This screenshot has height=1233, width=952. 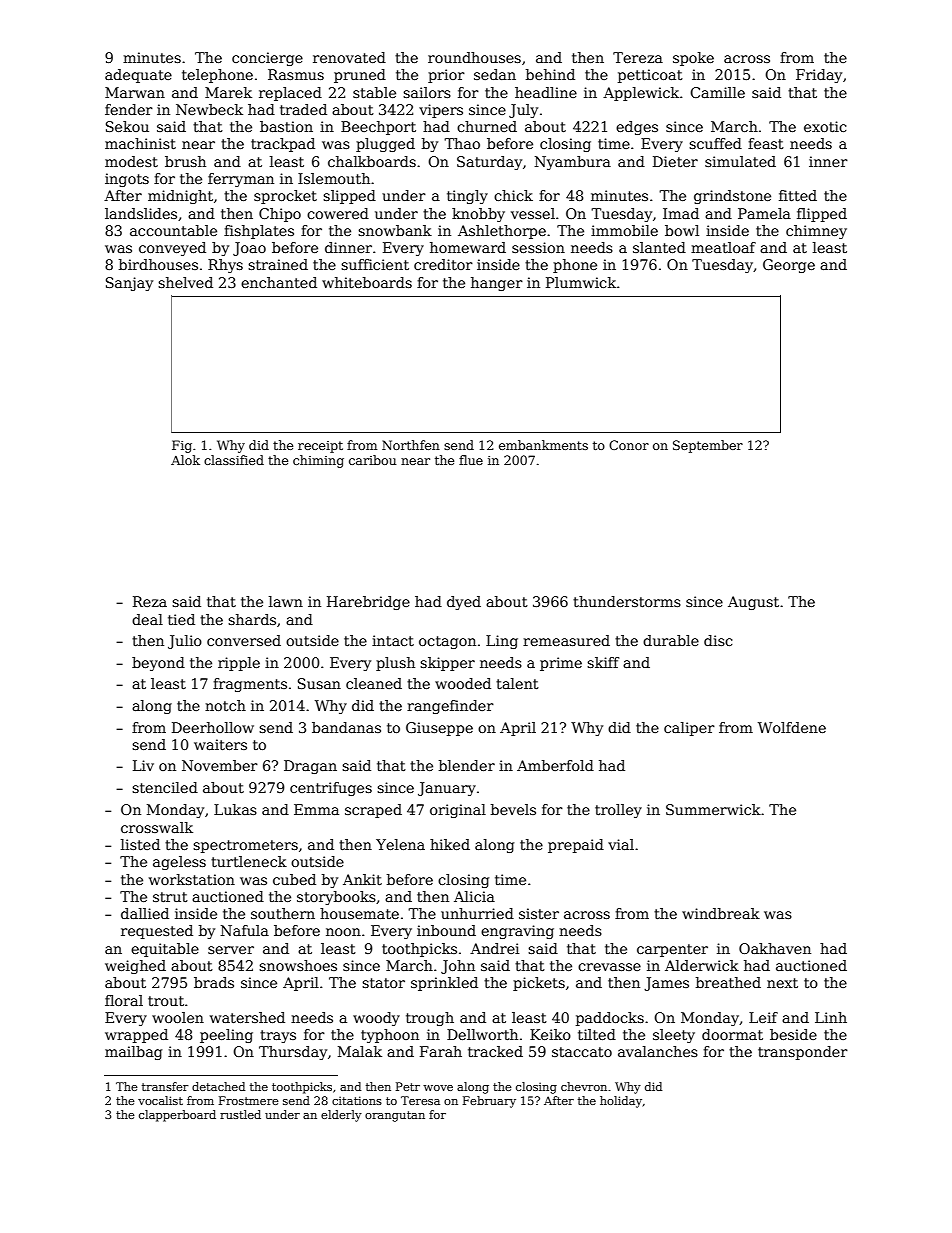 What do you see at coordinates (489, 1102) in the screenshot?
I see `February` at bounding box center [489, 1102].
